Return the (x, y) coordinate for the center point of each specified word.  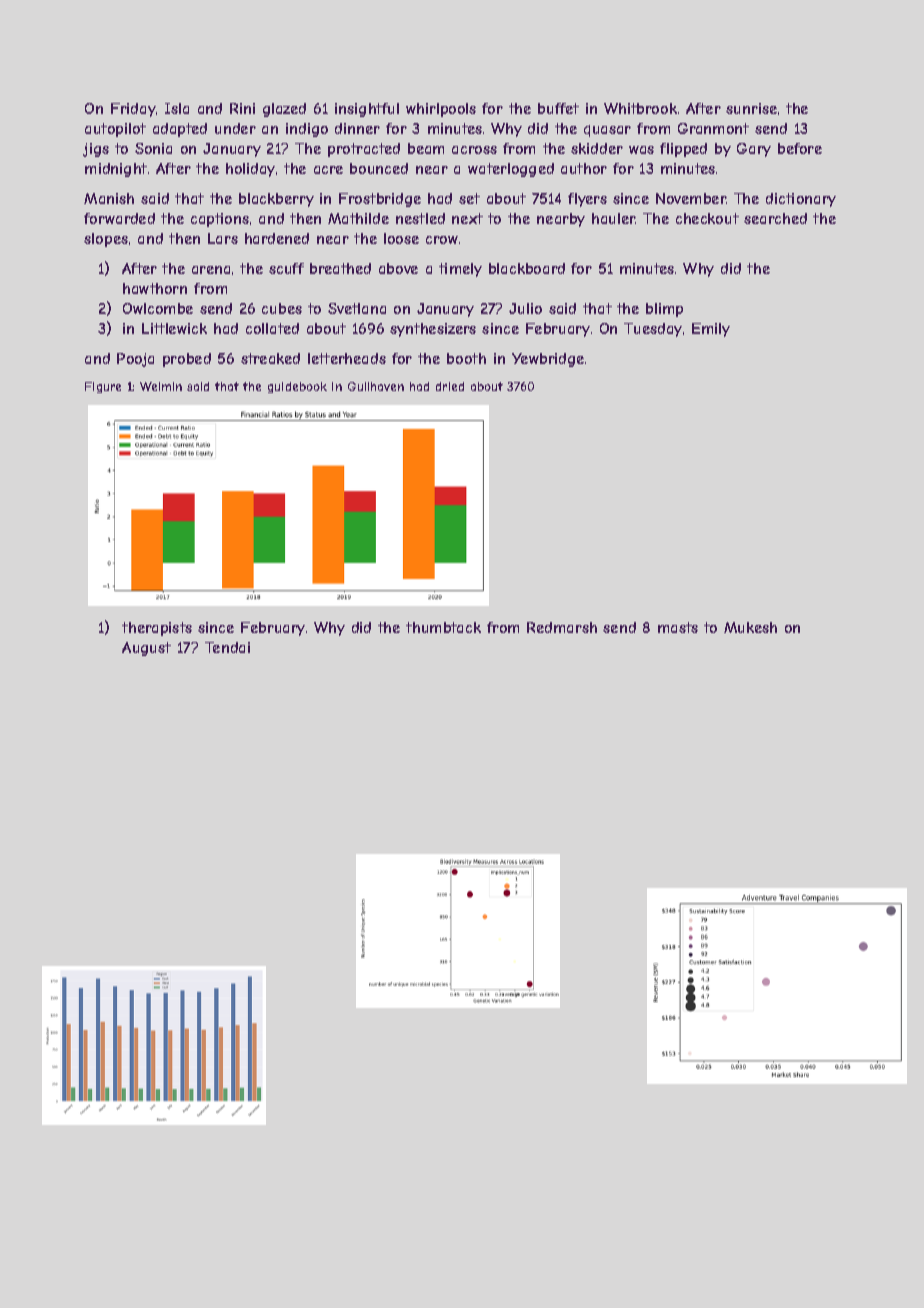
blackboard (527, 268)
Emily (711, 330)
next (467, 218)
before (800, 148)
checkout (707, 218)
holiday (250, 170)
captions (220, 220)
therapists (157, 629)
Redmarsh (562, 627)
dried (450, 386)
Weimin (161, 386)
